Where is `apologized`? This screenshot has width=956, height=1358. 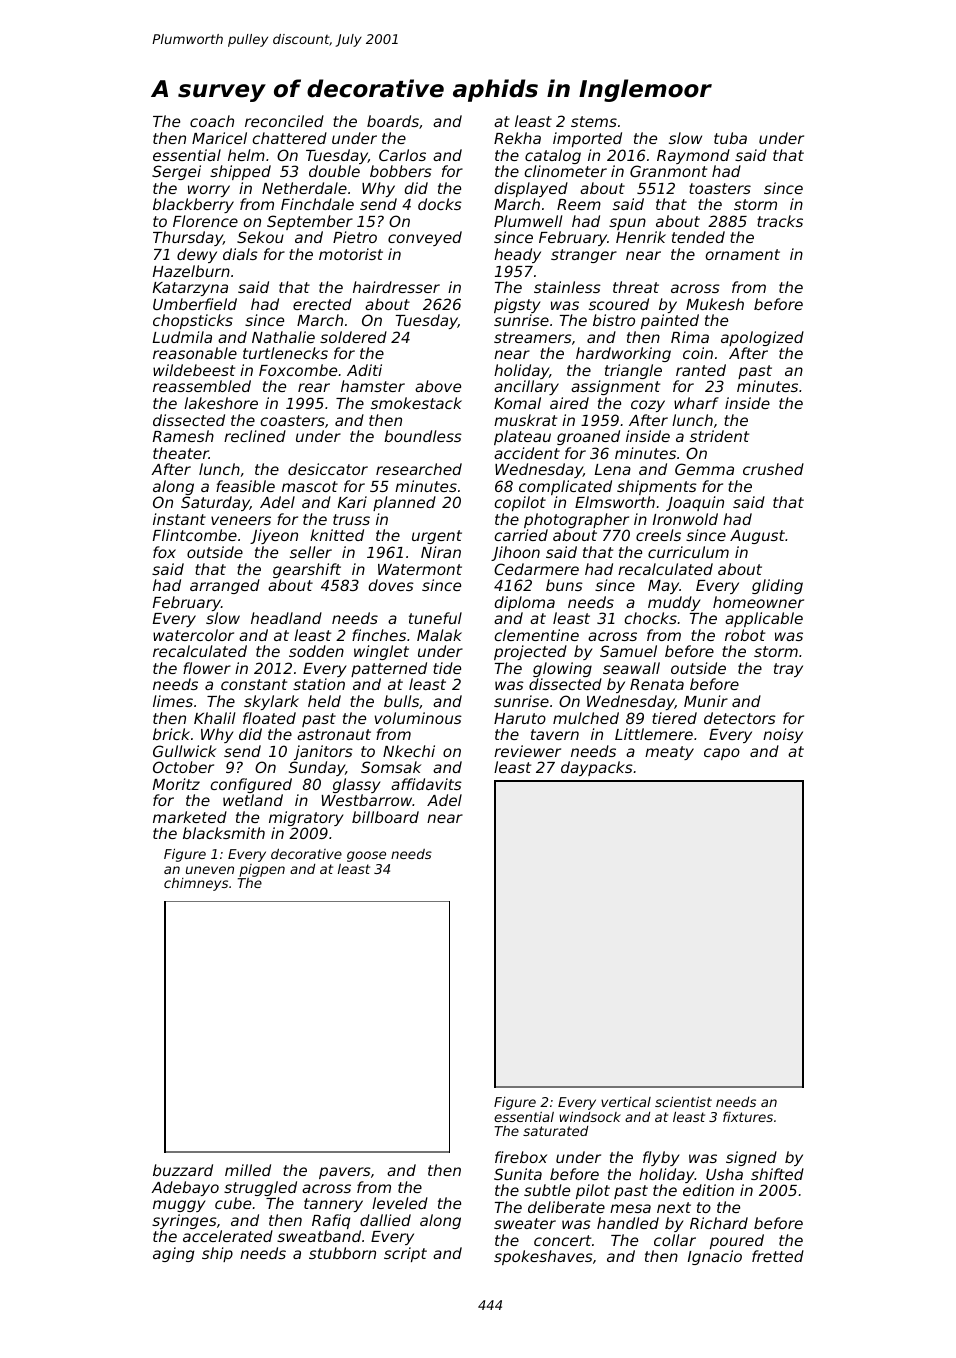 apologized is located at coordinates (762, 338).
